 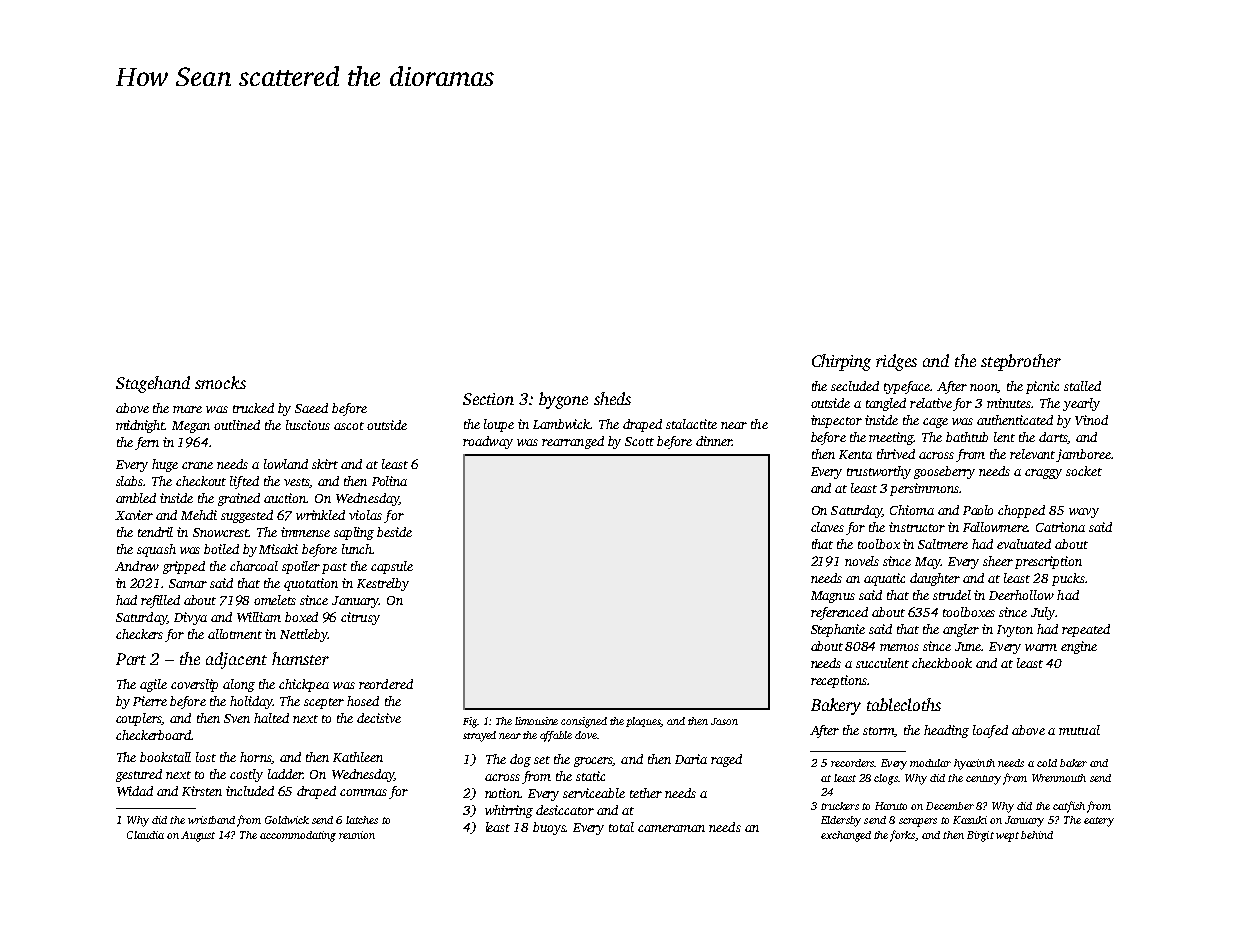 I want to click on Deerhollow, so click(x=1021, y=595).
